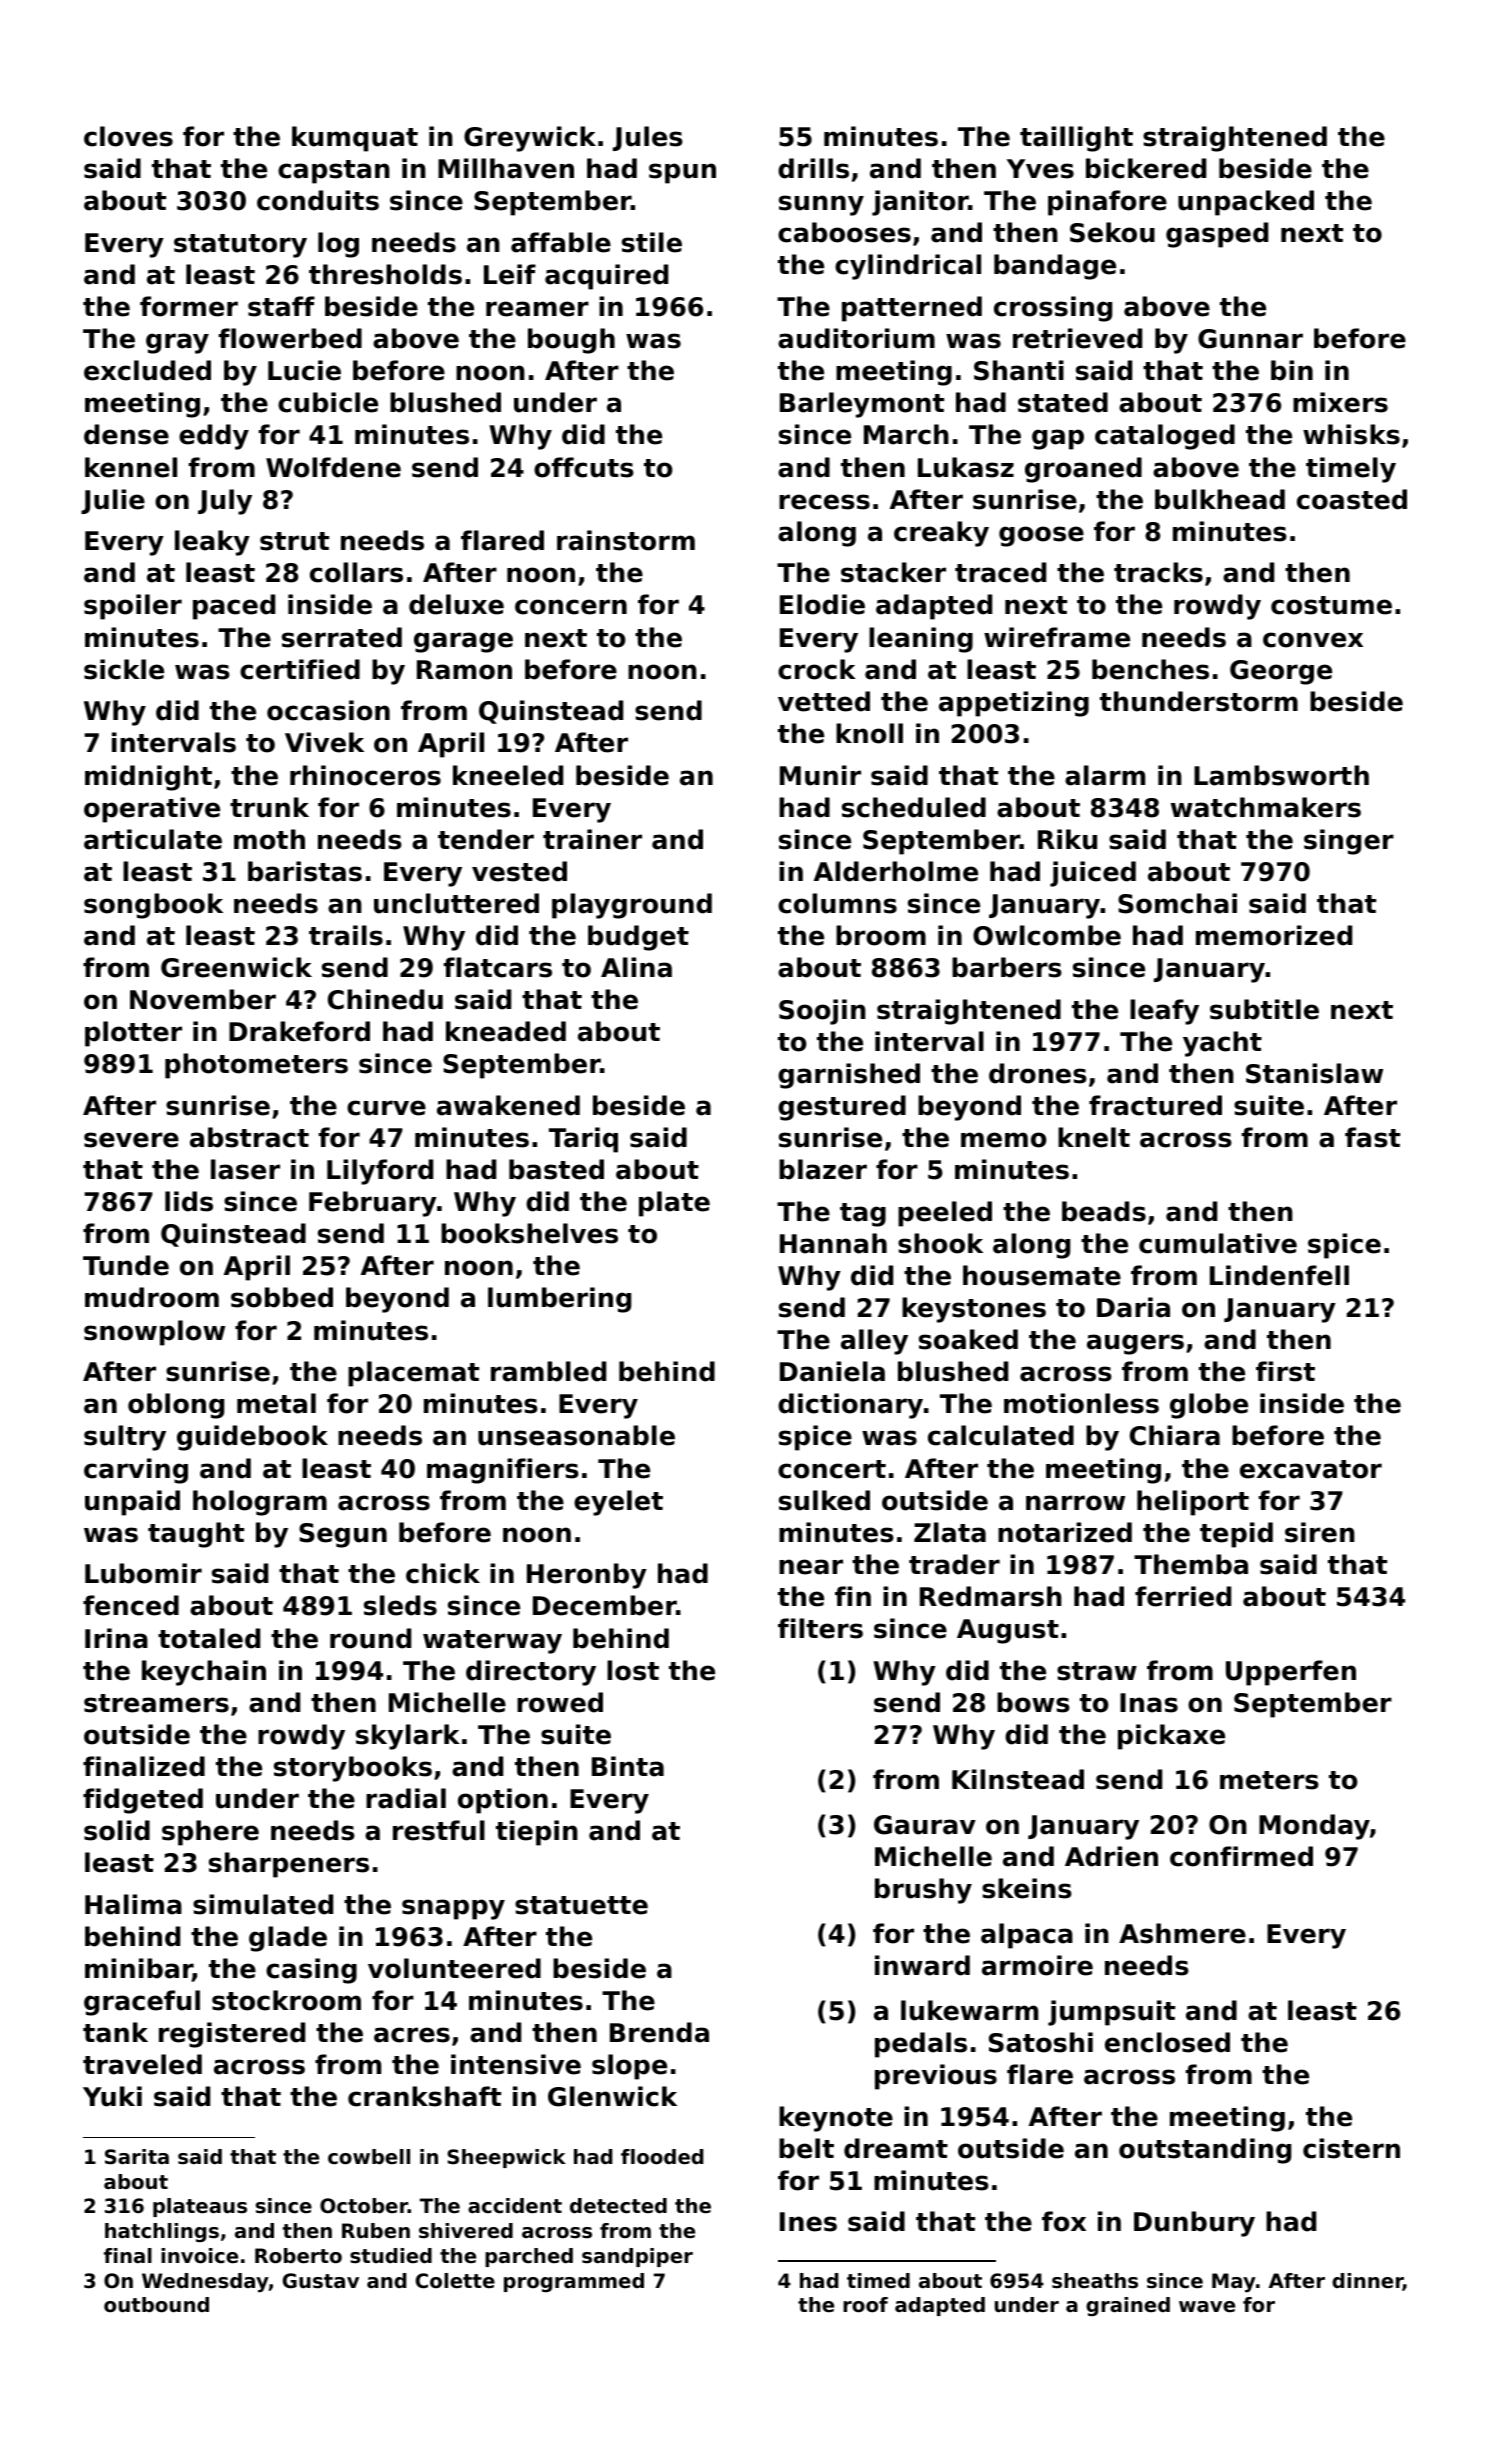 This screenshot has height=2464, width=1496. What do you see at coordinates (1220, 499) in the screenshot?
I see `bulkhead` at bounding box center [1220, 499].
